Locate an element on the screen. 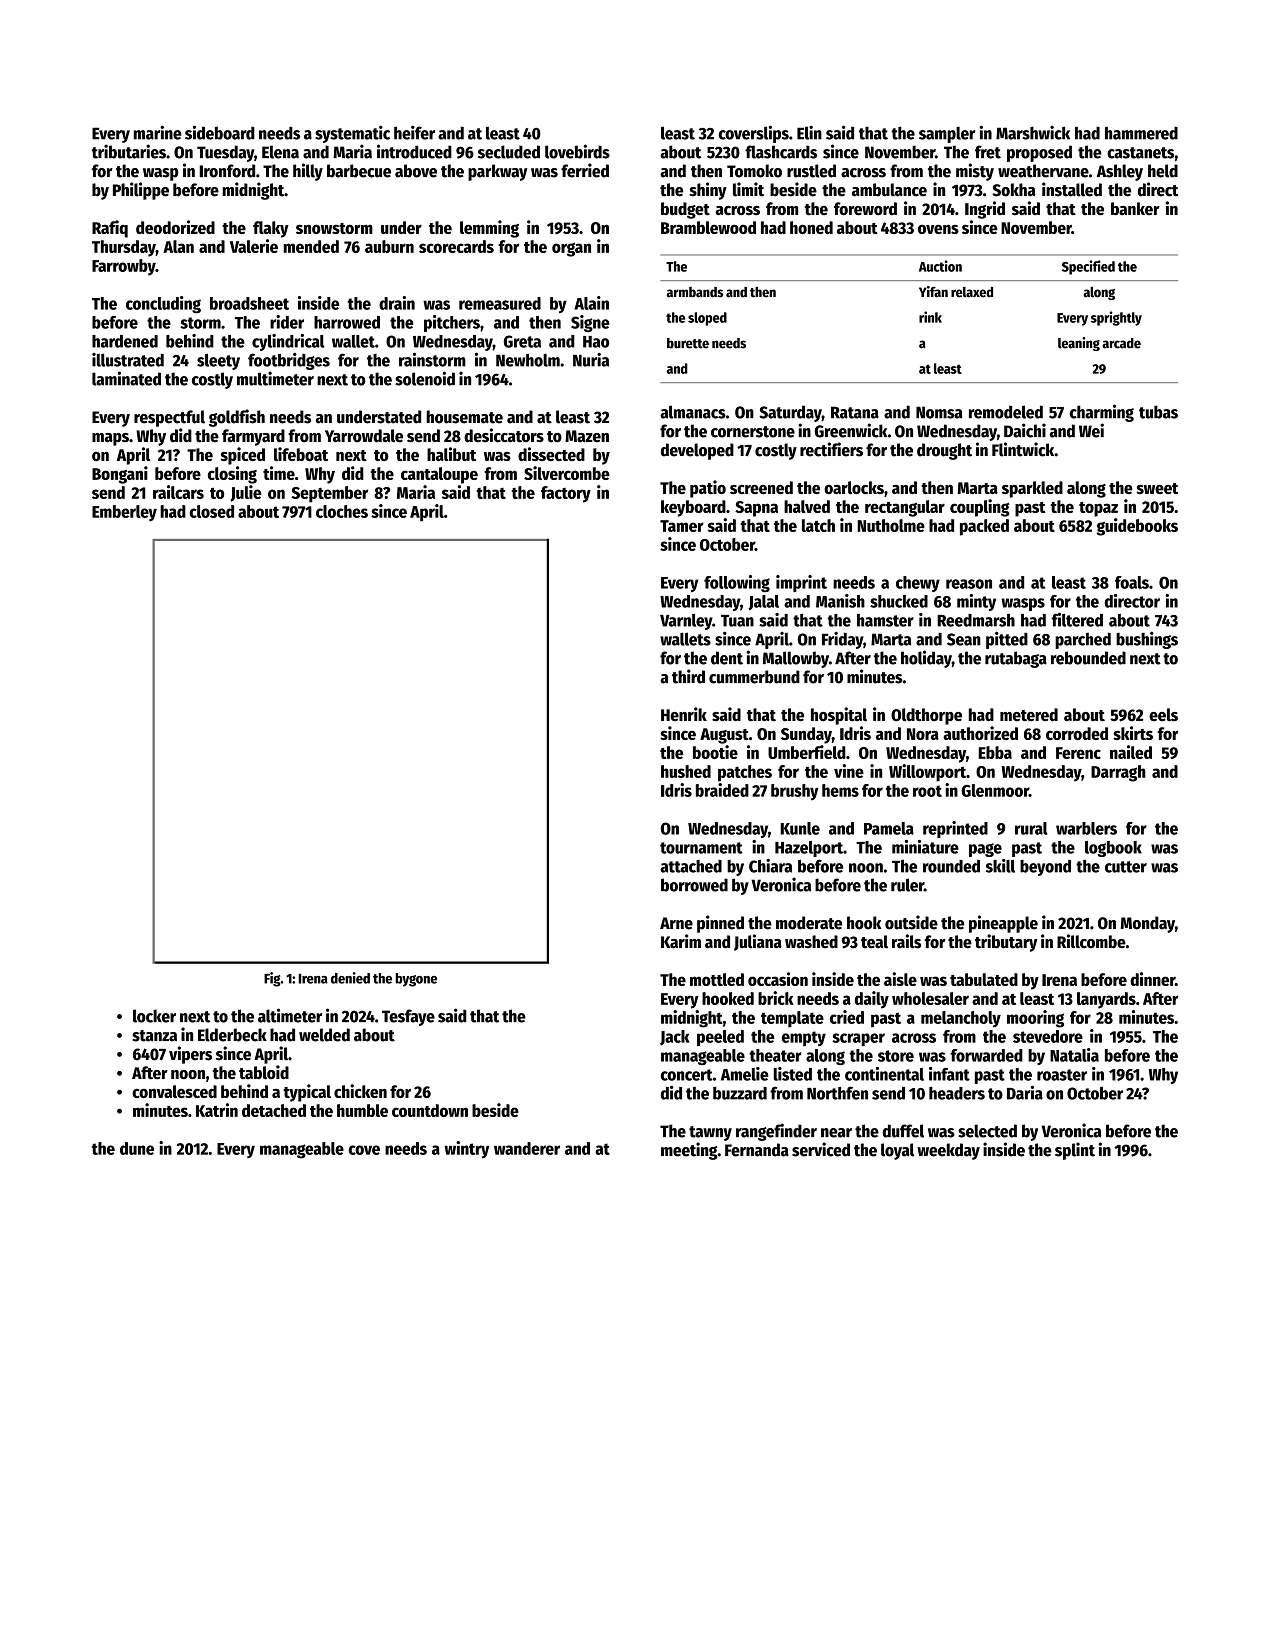 The image size is (1270, 1643). maps is located at coordinates (110, 439).
